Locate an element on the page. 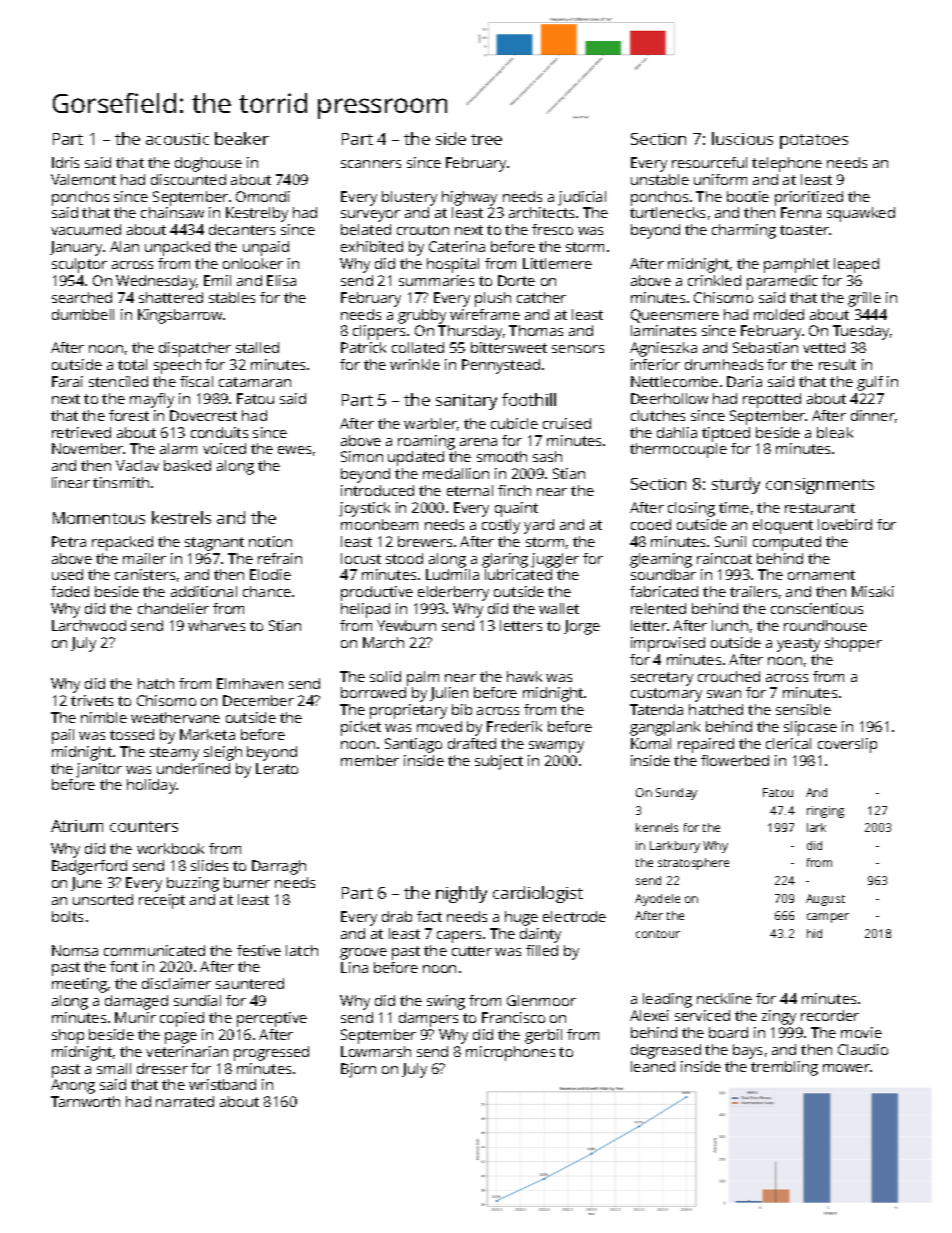 The image size is (952, 1233). subject is located at coordinates (499, 762).
